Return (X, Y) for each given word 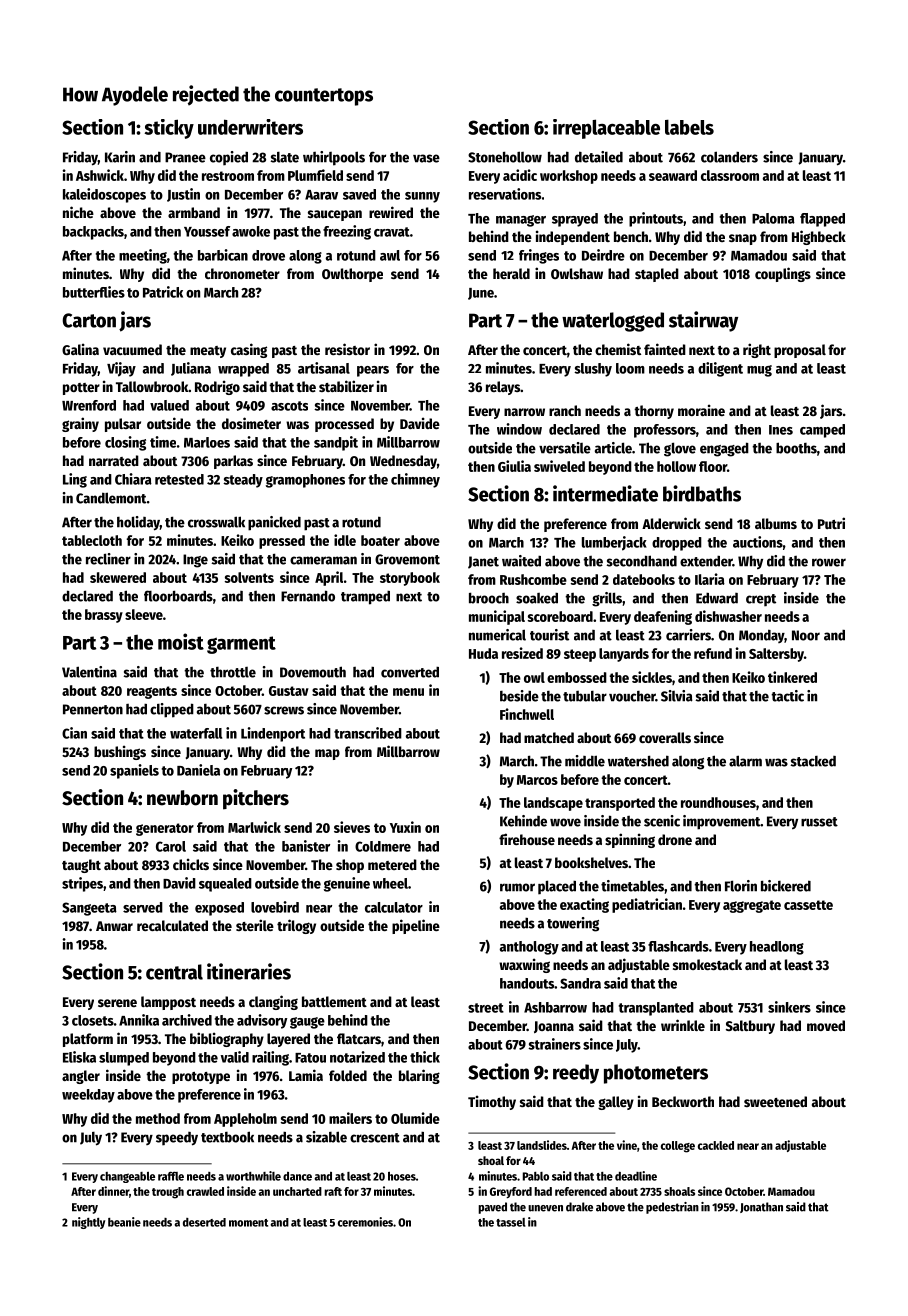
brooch (489, 598)
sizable (326, 1137)
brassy (104, 616)
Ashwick (100, 175)
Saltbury (750, 1027)
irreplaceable (606, 129)
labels (689, 127)
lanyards (624, 655)
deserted (204, 1222)
